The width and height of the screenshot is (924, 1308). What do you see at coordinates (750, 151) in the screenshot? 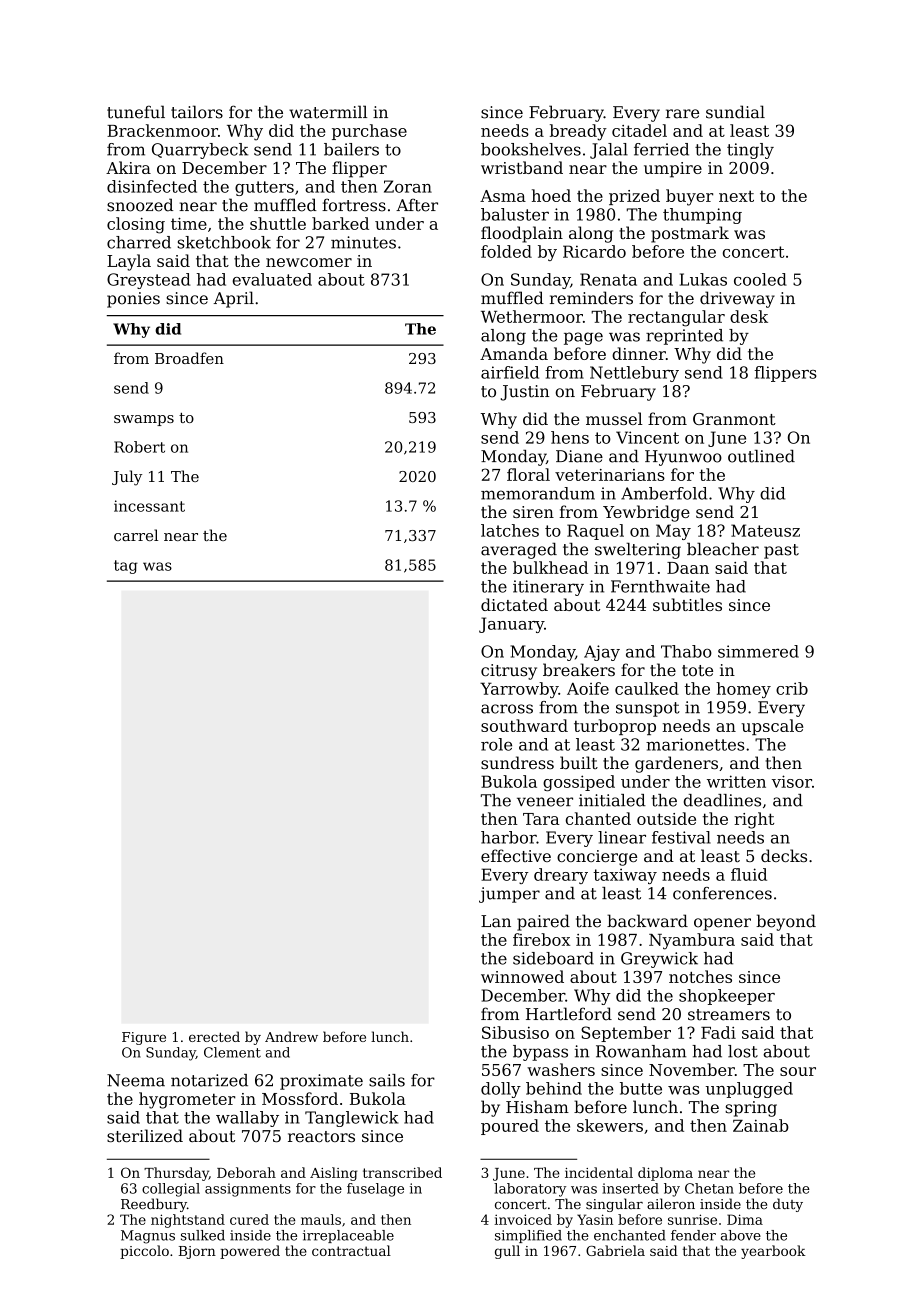
I see `tingly` at bounding box center [750, 151].
